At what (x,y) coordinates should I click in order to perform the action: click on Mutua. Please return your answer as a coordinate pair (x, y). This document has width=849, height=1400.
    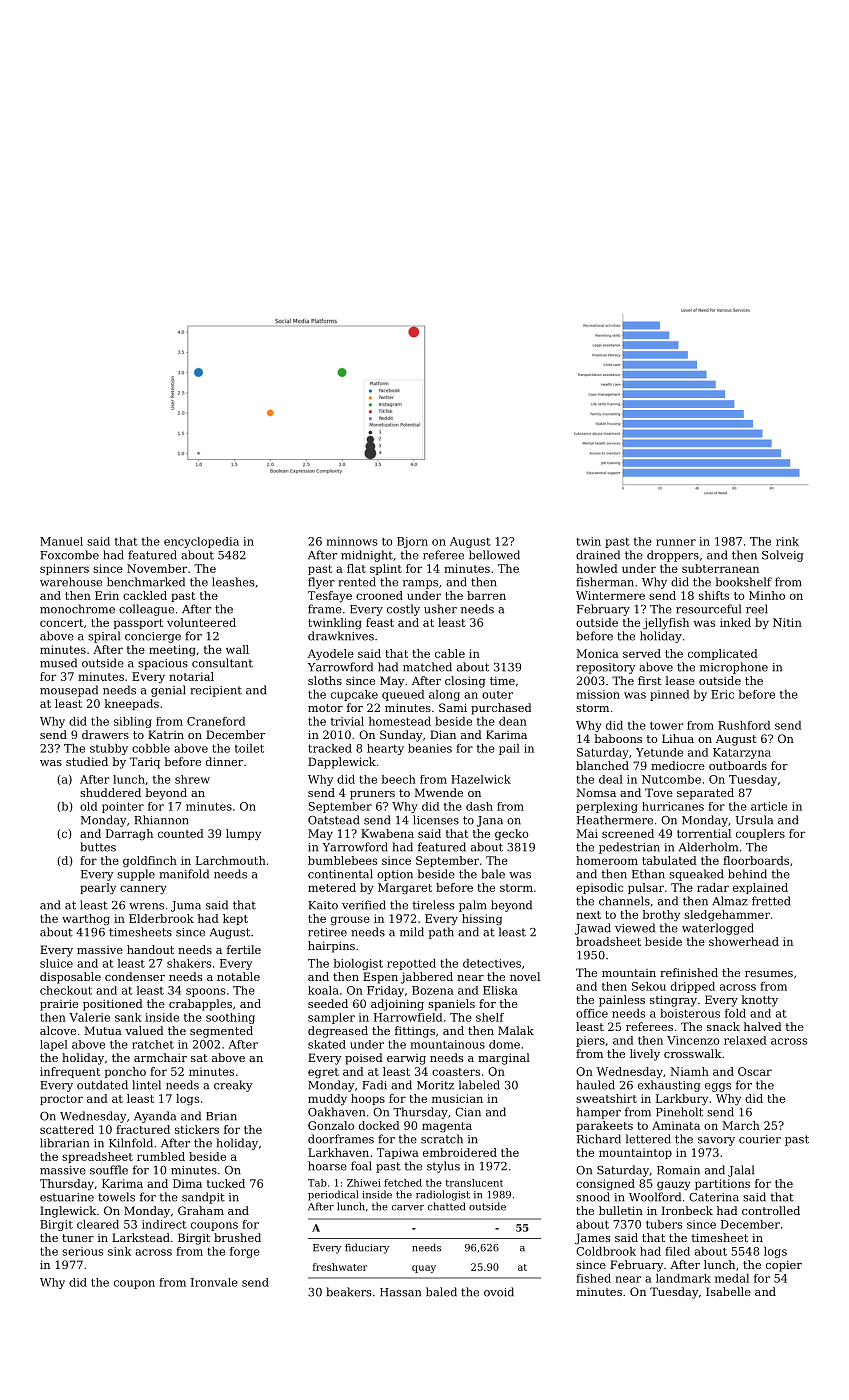
    Looking at the image, I should click on (103, 1030).
